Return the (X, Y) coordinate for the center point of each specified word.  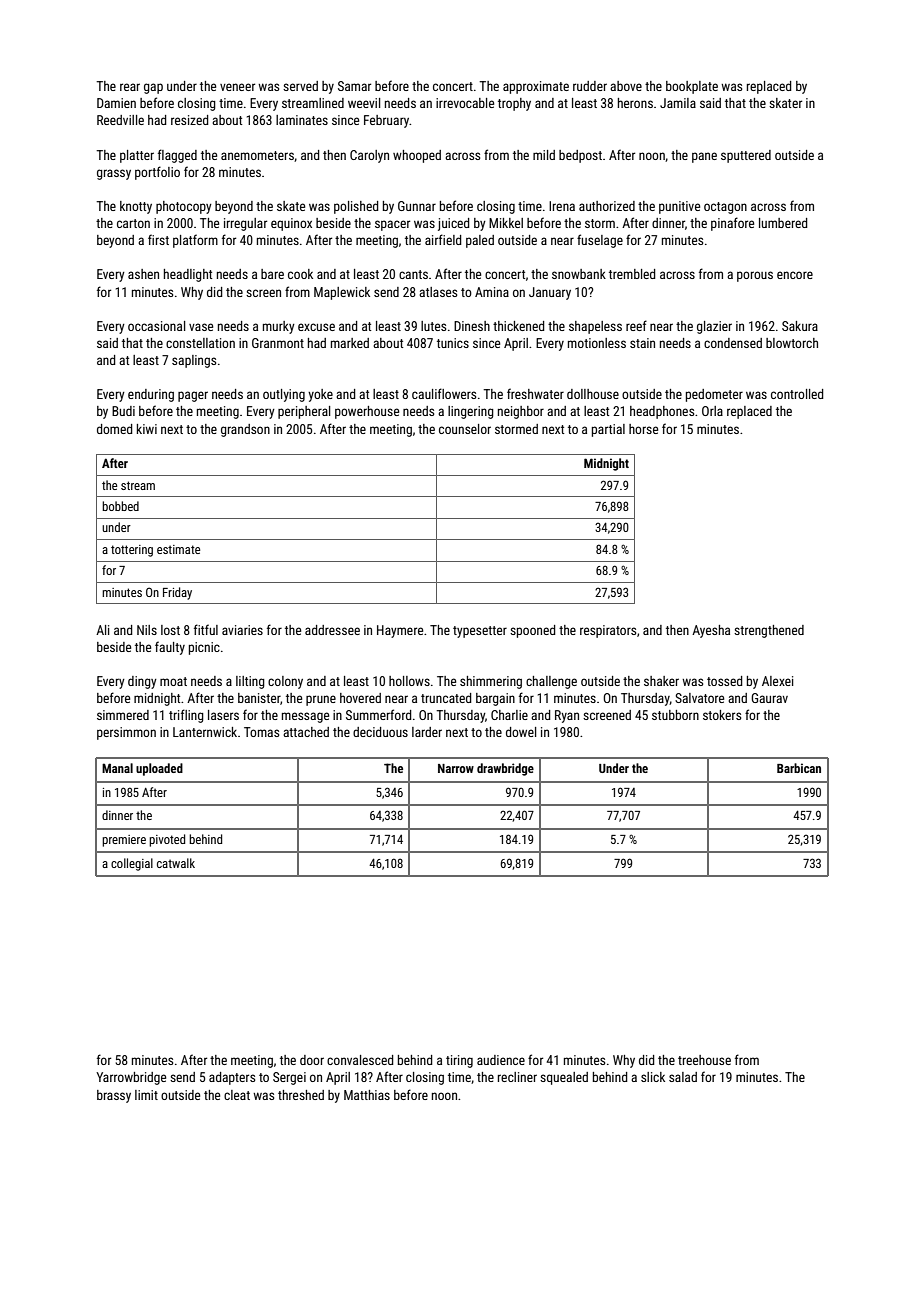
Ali (102, 630)
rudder (590, 86)
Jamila (678, 103)
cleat (237, 1095)
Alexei (777, 681)
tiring (459, 1061)
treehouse (704, 1060)
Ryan (567, 716)
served (300, 86)
